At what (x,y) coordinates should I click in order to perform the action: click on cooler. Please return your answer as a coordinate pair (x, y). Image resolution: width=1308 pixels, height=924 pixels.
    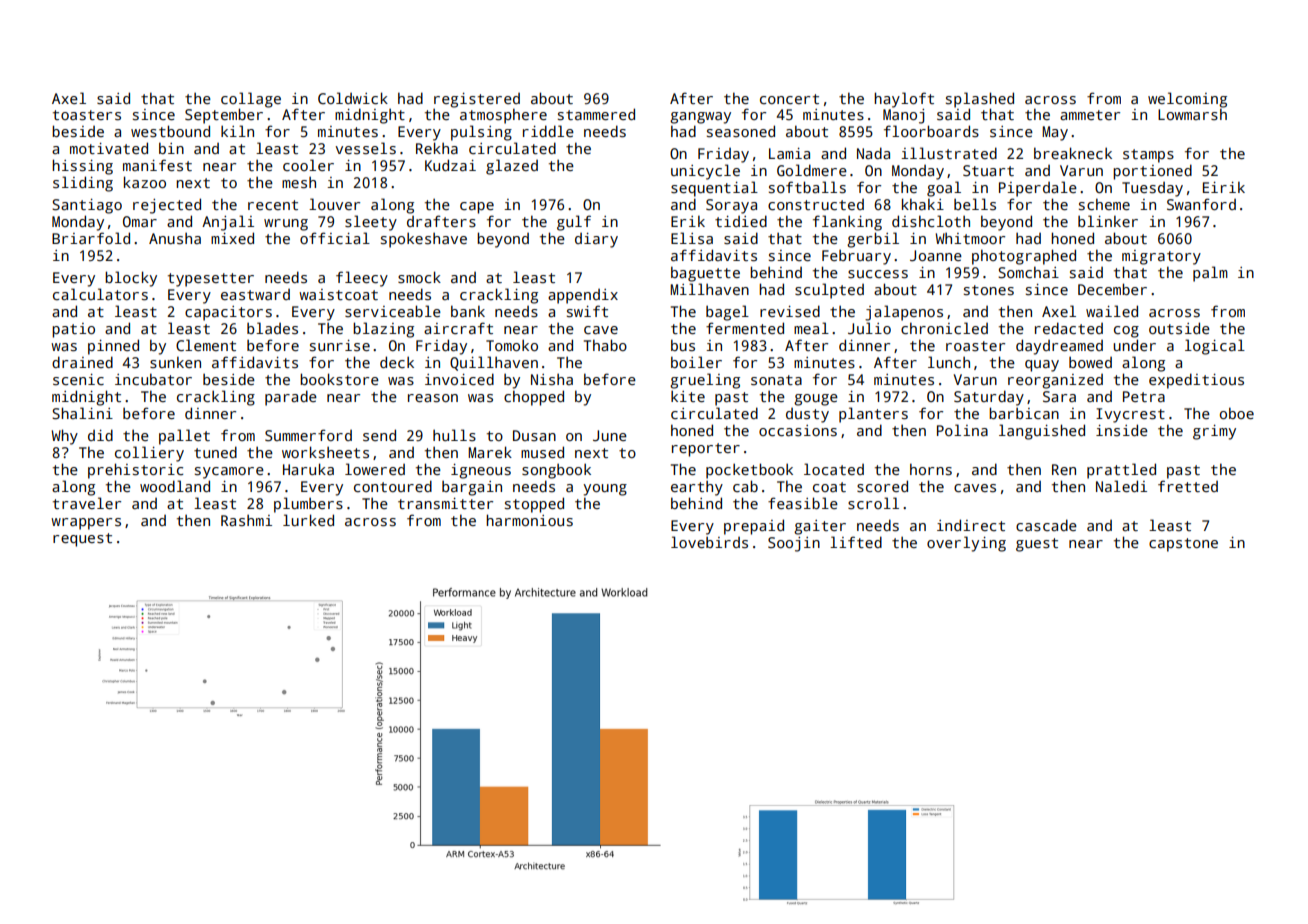
    Looking at the image, I should click on (308, 165).
